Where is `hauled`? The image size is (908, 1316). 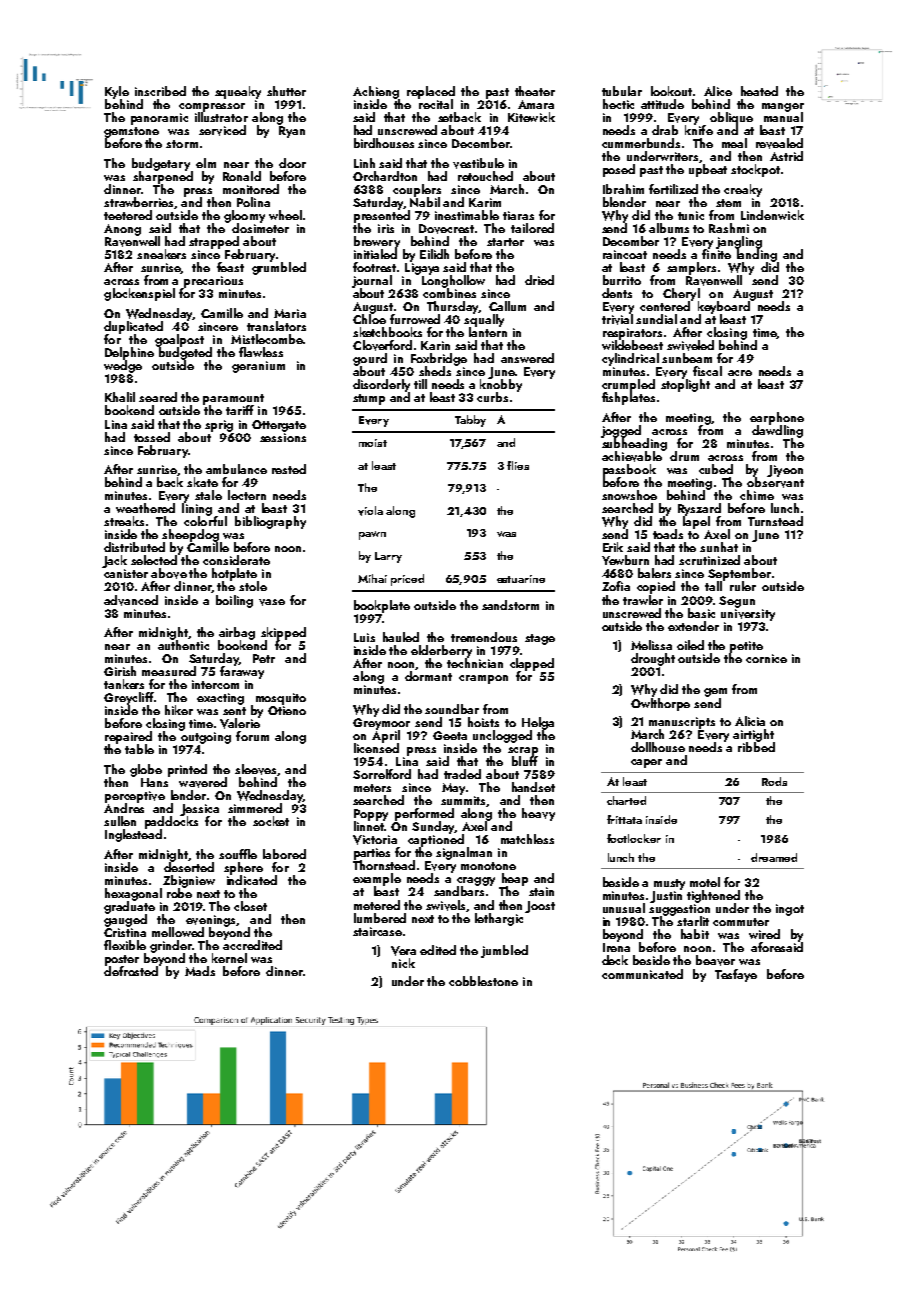 hauled is located at coordinates (401, 637).
